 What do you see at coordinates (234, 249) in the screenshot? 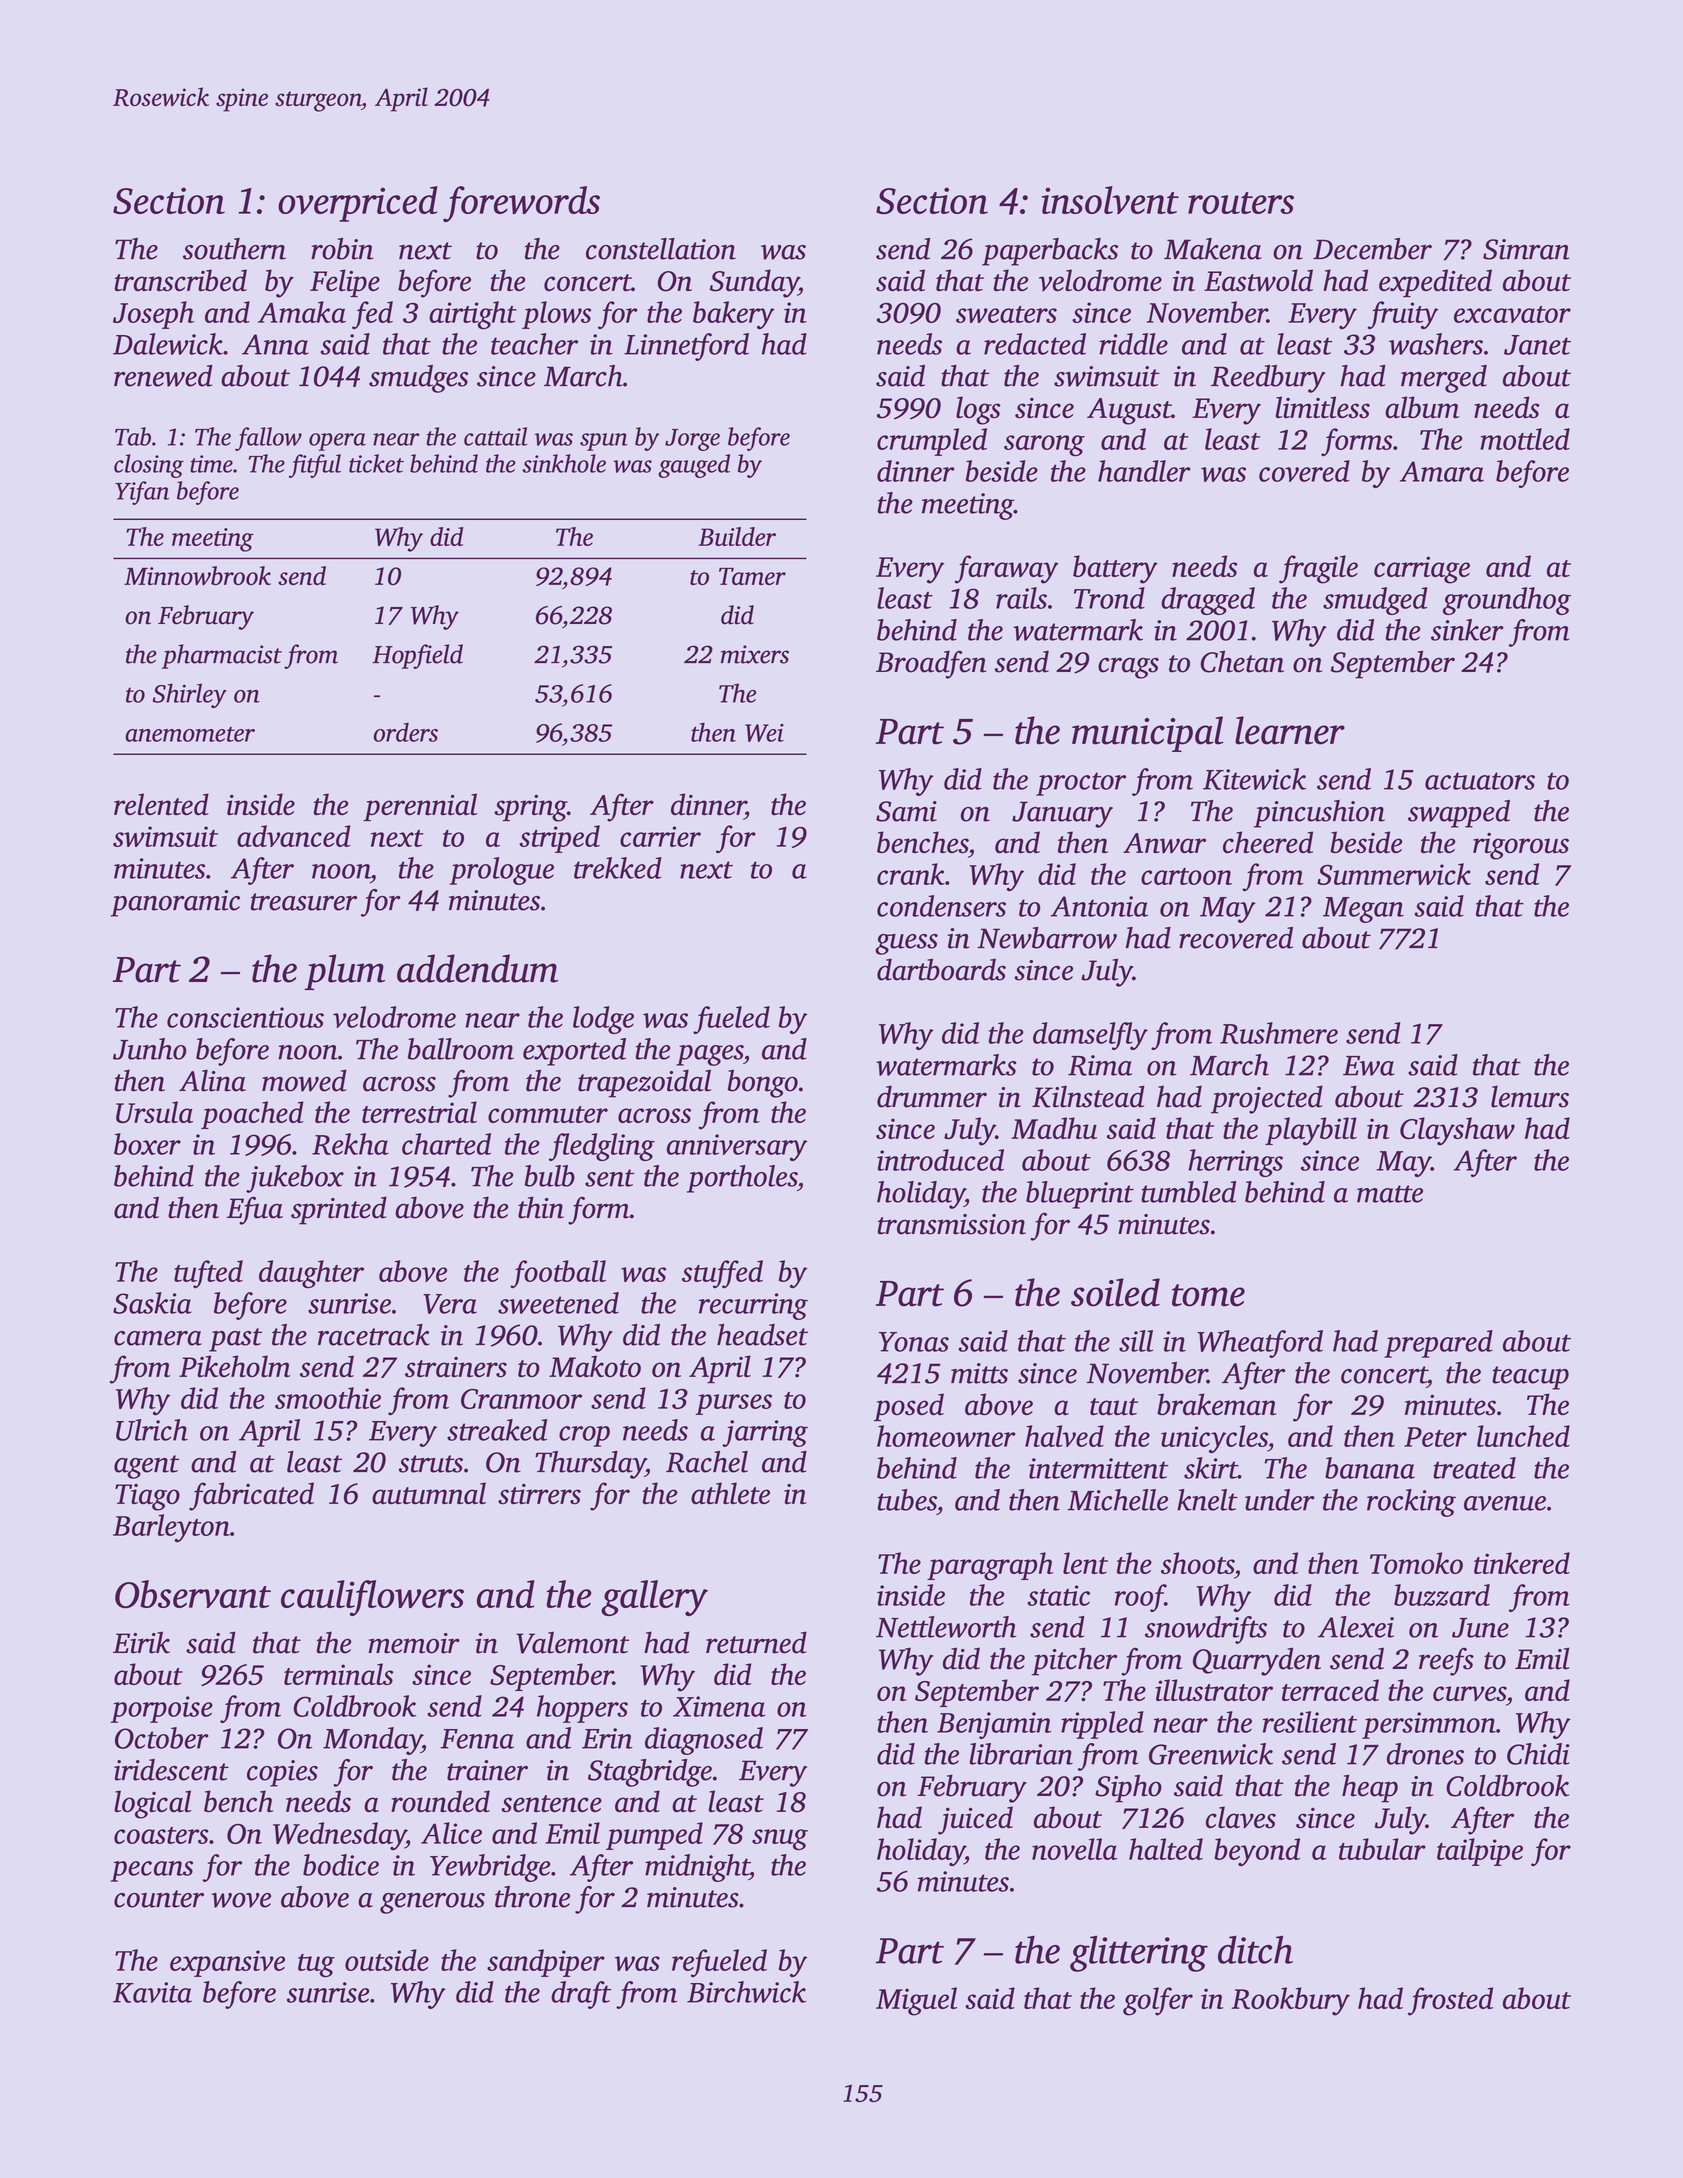
I see `southern` at bounding box center [234, 249].
